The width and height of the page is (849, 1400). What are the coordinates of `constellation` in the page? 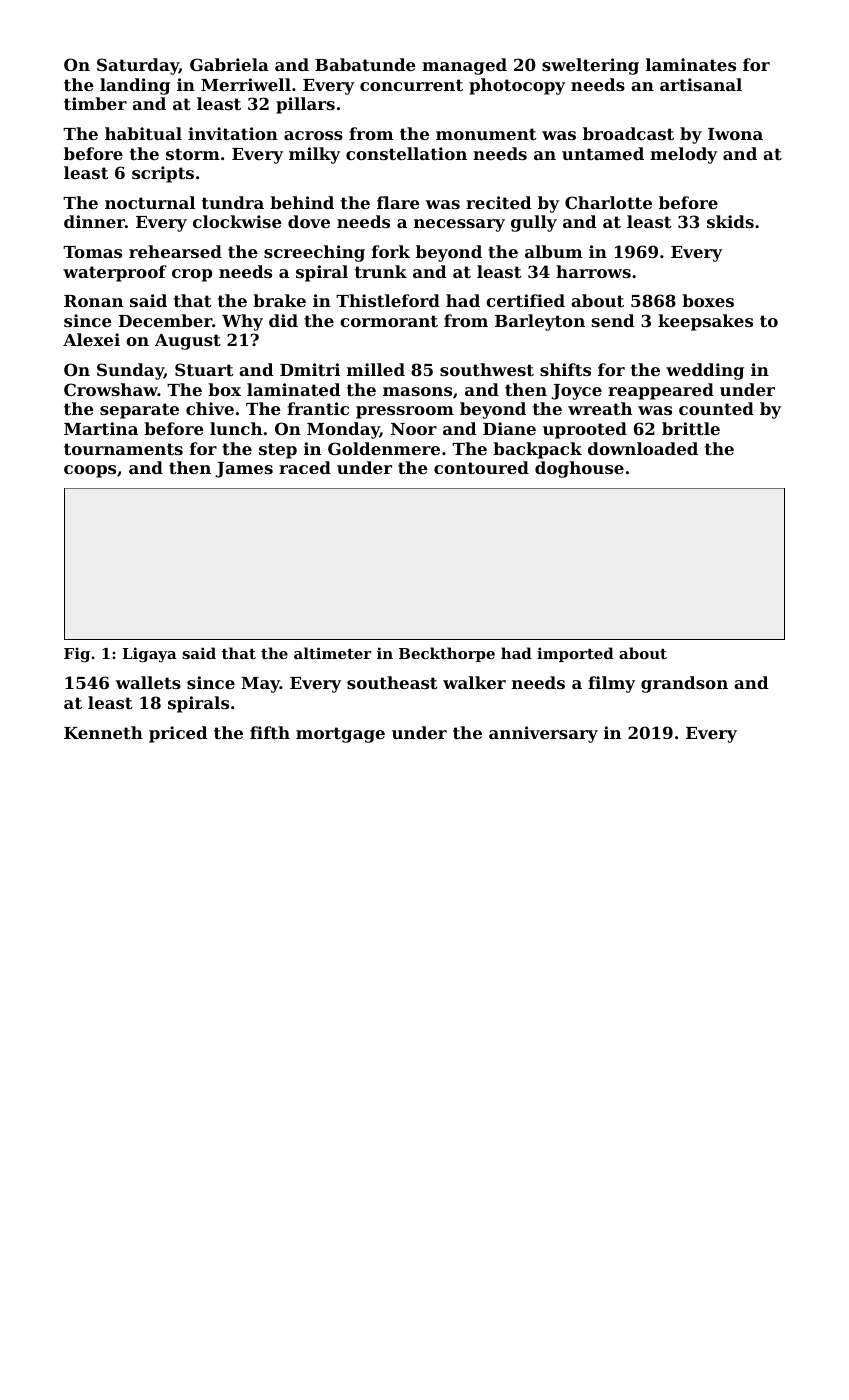 It's located at (406, 153).
